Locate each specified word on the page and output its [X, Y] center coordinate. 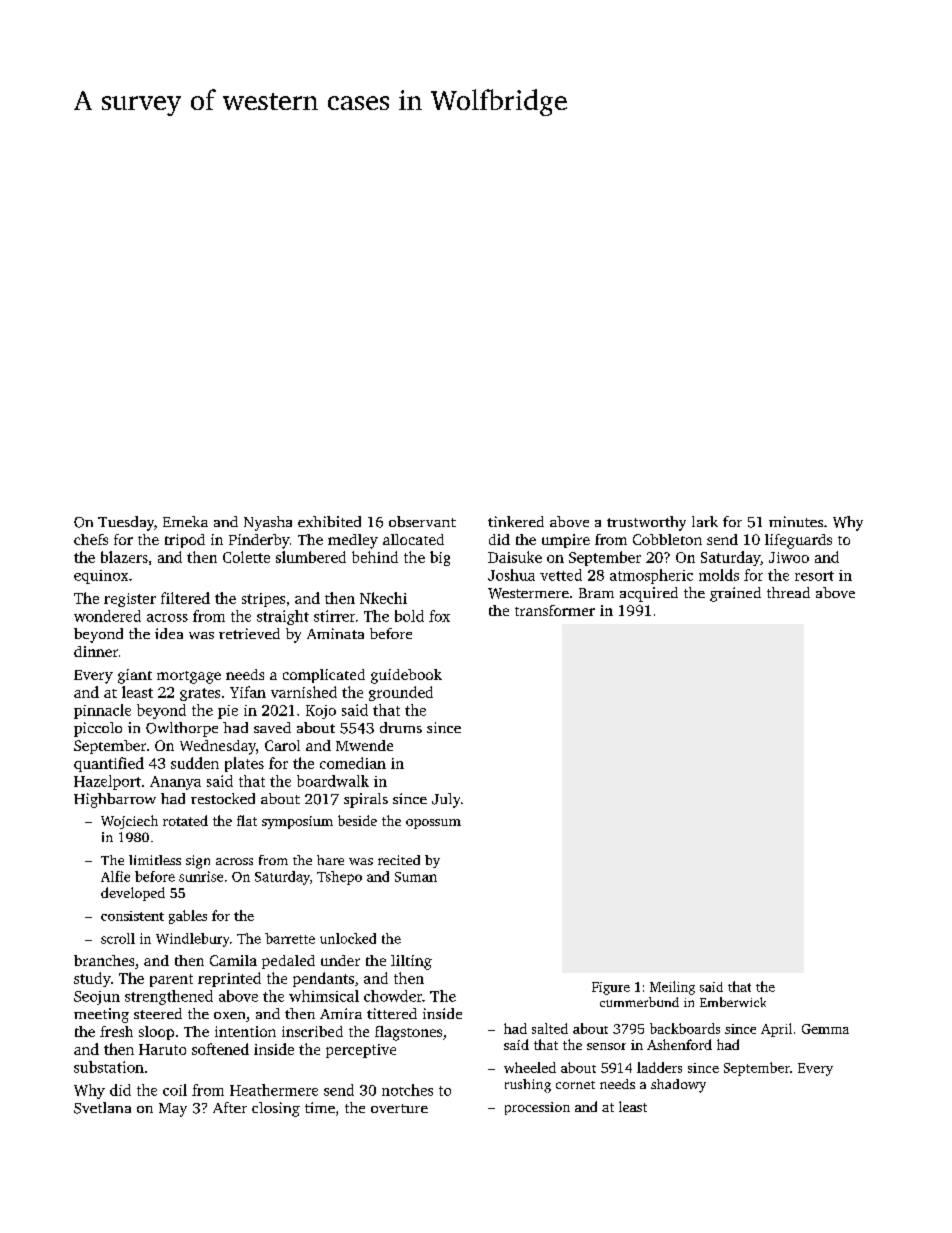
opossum [433, 824]
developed [133, 894]
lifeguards [798, 541]
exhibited [329, 521]
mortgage [189, 677]
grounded [401, 693]
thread [788, 592]
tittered [392, 1013]
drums [401, 727]
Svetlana [102, 1108]
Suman [416, 877]
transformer [555, 610]
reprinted [229, 979]
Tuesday [126, 523]
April [776, 1030]
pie [228, 712]
